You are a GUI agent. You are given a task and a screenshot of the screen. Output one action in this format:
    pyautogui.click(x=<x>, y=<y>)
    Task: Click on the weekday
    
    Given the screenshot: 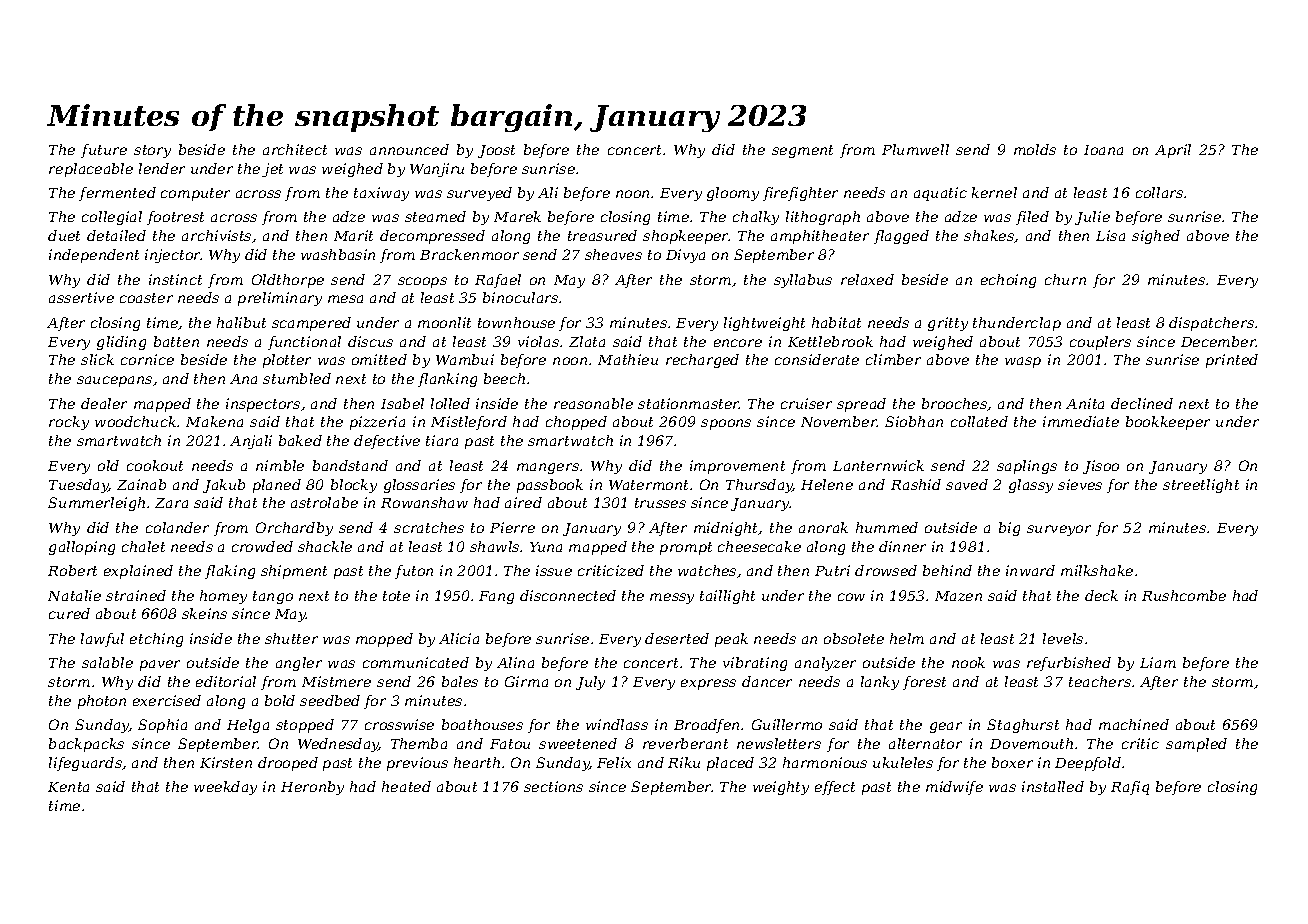 What is the action you would take?
    pyautogui.click(x=225, y=788)
